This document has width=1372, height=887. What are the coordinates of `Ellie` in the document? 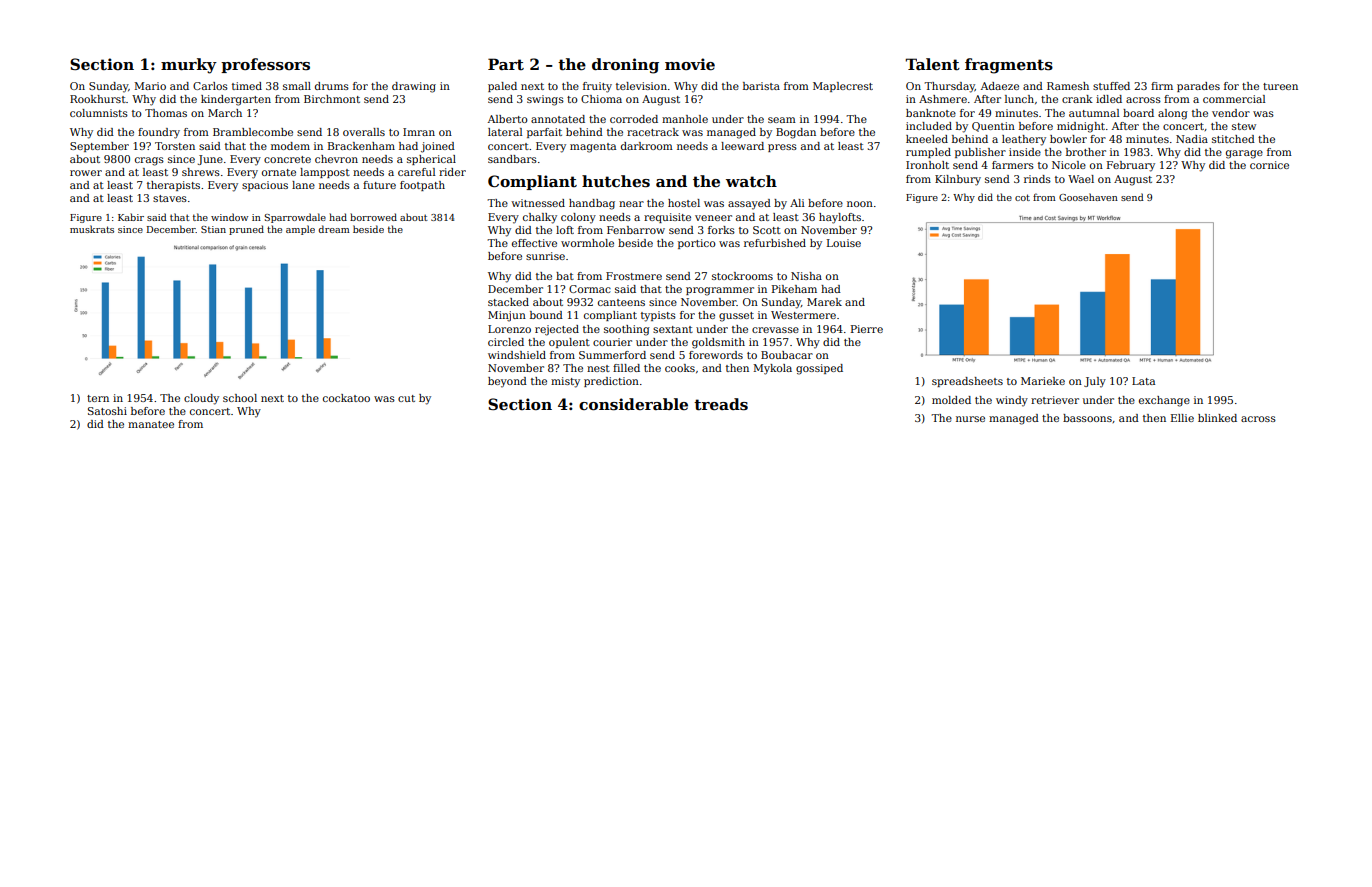 It's located at (1182, 418).
